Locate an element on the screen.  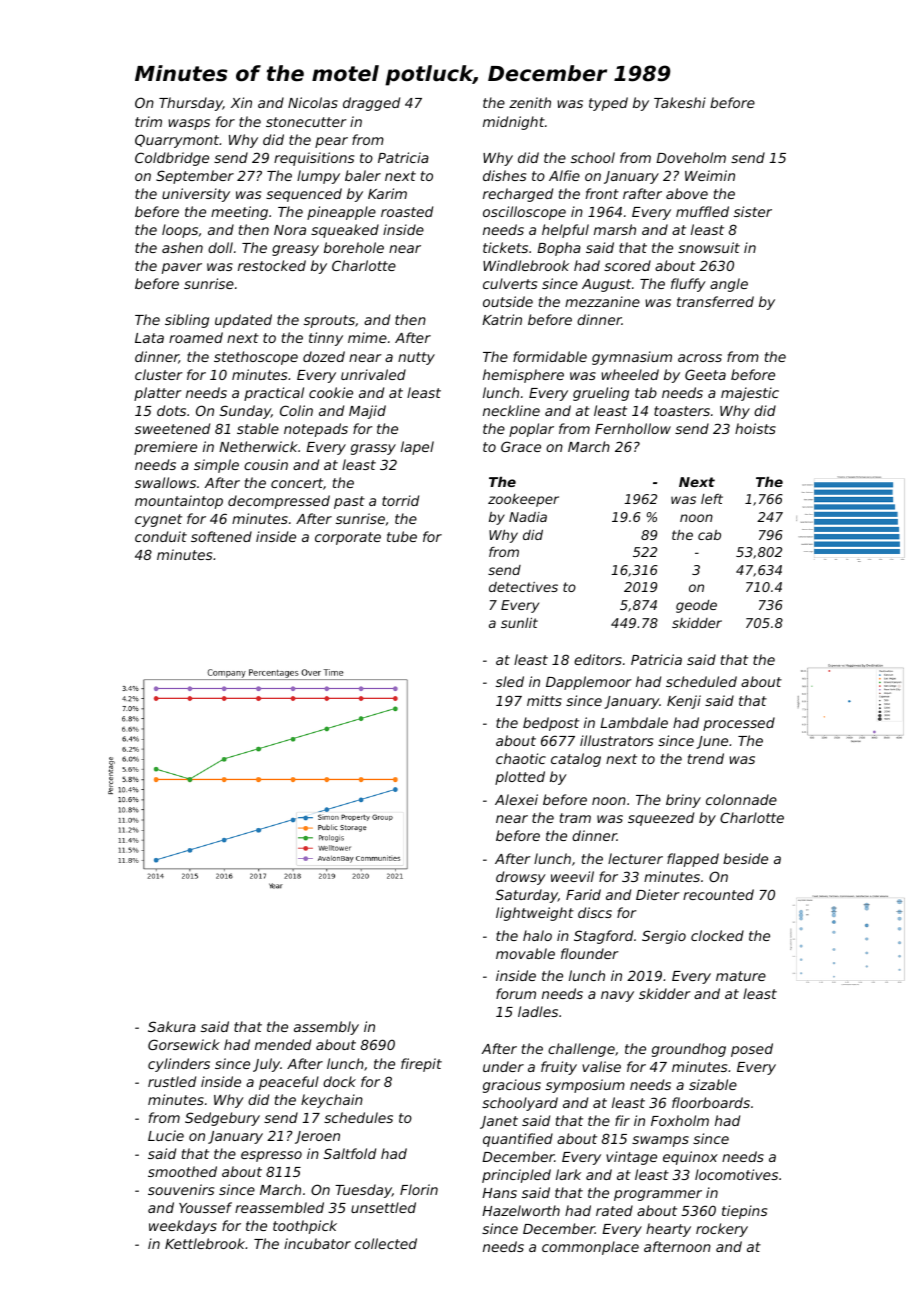
Netherwick is located at coordinates (258, 446).
